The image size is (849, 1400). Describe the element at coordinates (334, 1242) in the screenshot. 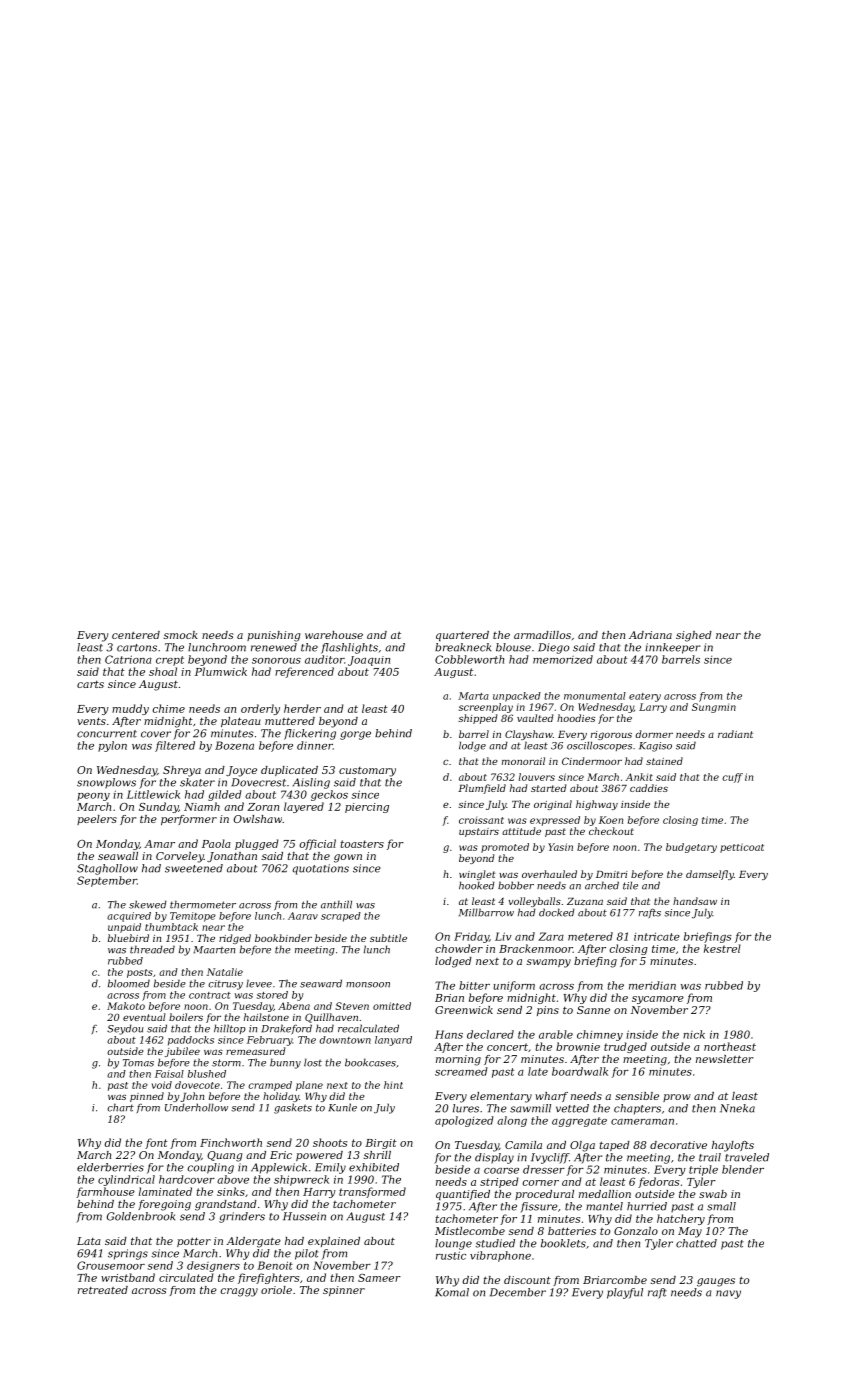

I see `explained` at that location.
